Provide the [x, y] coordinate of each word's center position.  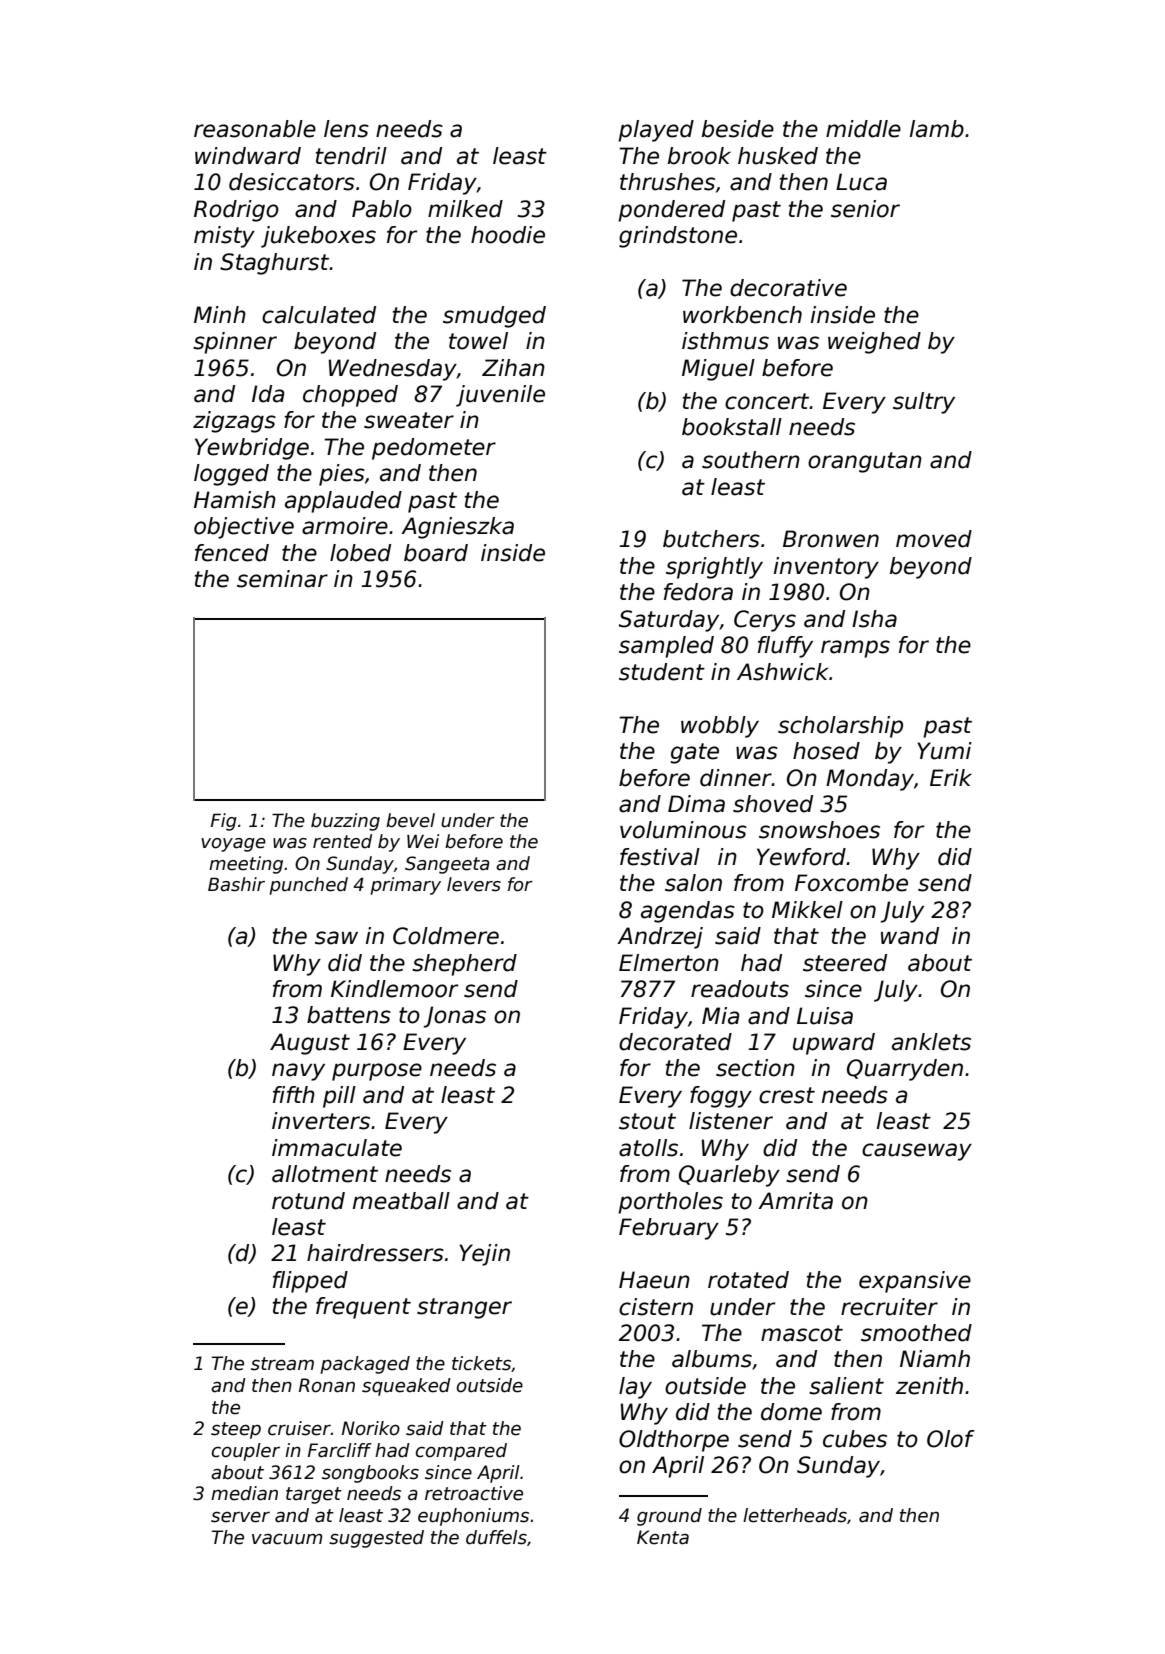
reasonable [255, 129]
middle [863, 129]
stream [282, 1364]
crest [787, 1095]
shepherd [464, 965]
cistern [656, 1307]
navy [298, 1072]
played [656, 131]
